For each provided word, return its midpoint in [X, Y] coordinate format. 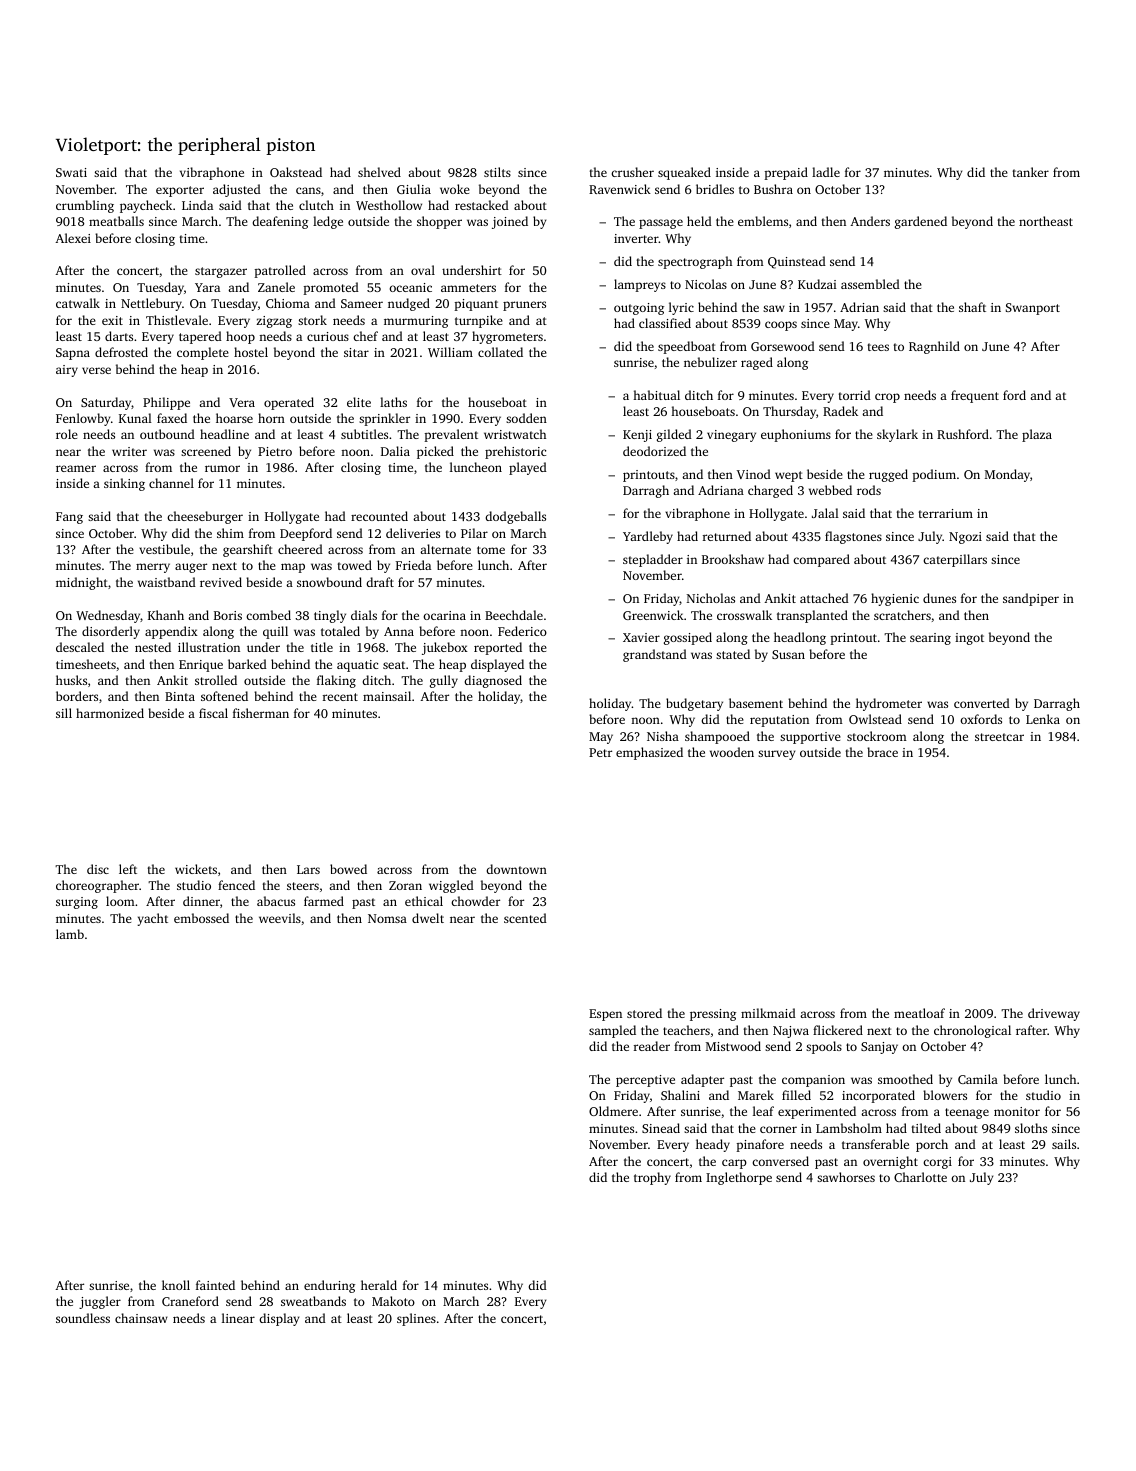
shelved [379, 172]
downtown [516, 869]
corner [778, 1129]
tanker [1031, 172]
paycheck [146, 206]
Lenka [1043, 719]
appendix [171, 632]
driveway [1054, 1014]
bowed [348, 869]
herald [379, 1285]
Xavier [641, 637]
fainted [215, 1285]
